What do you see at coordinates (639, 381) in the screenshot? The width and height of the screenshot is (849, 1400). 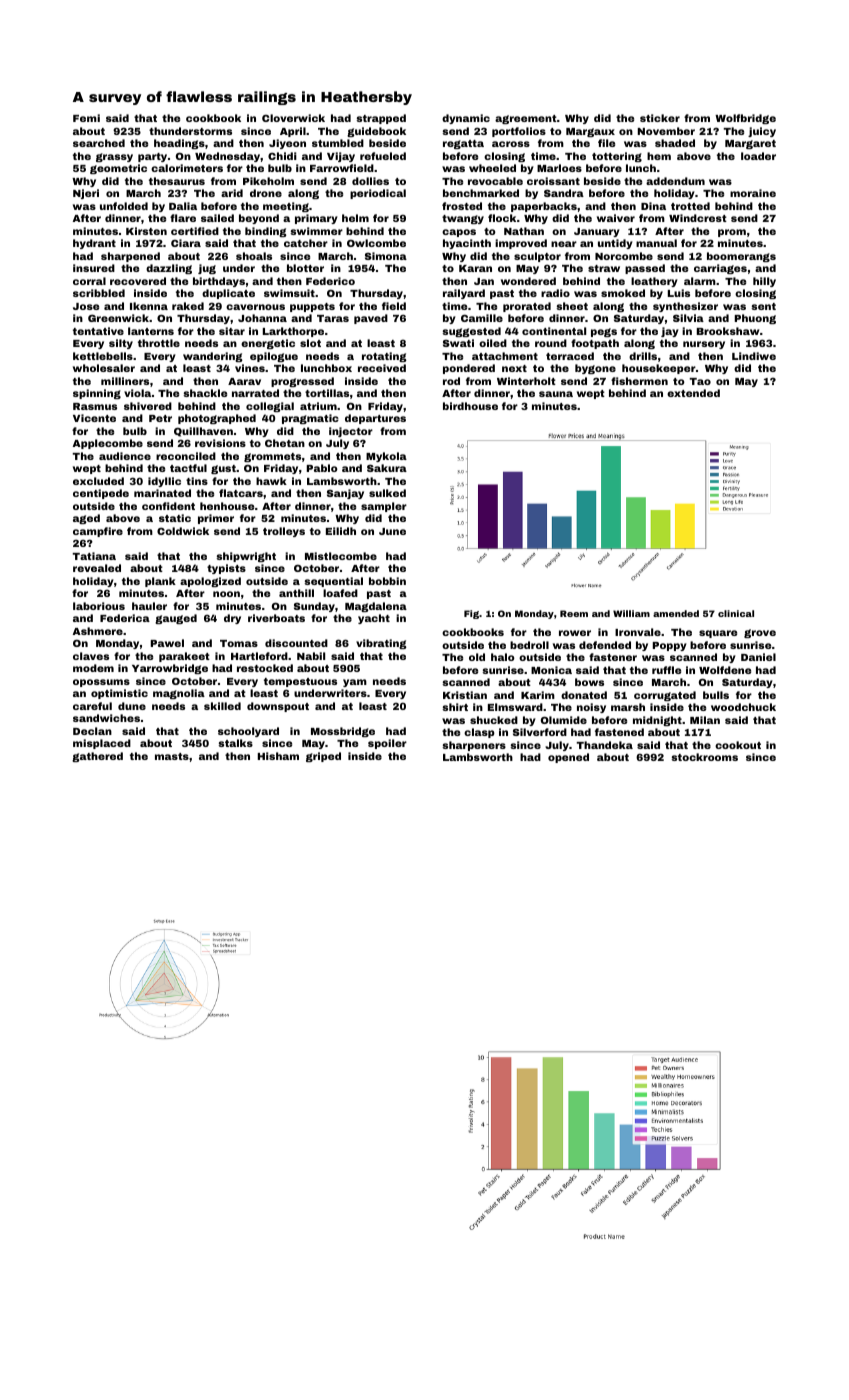 I see `fishermen` at bounding box center [639, 381].
